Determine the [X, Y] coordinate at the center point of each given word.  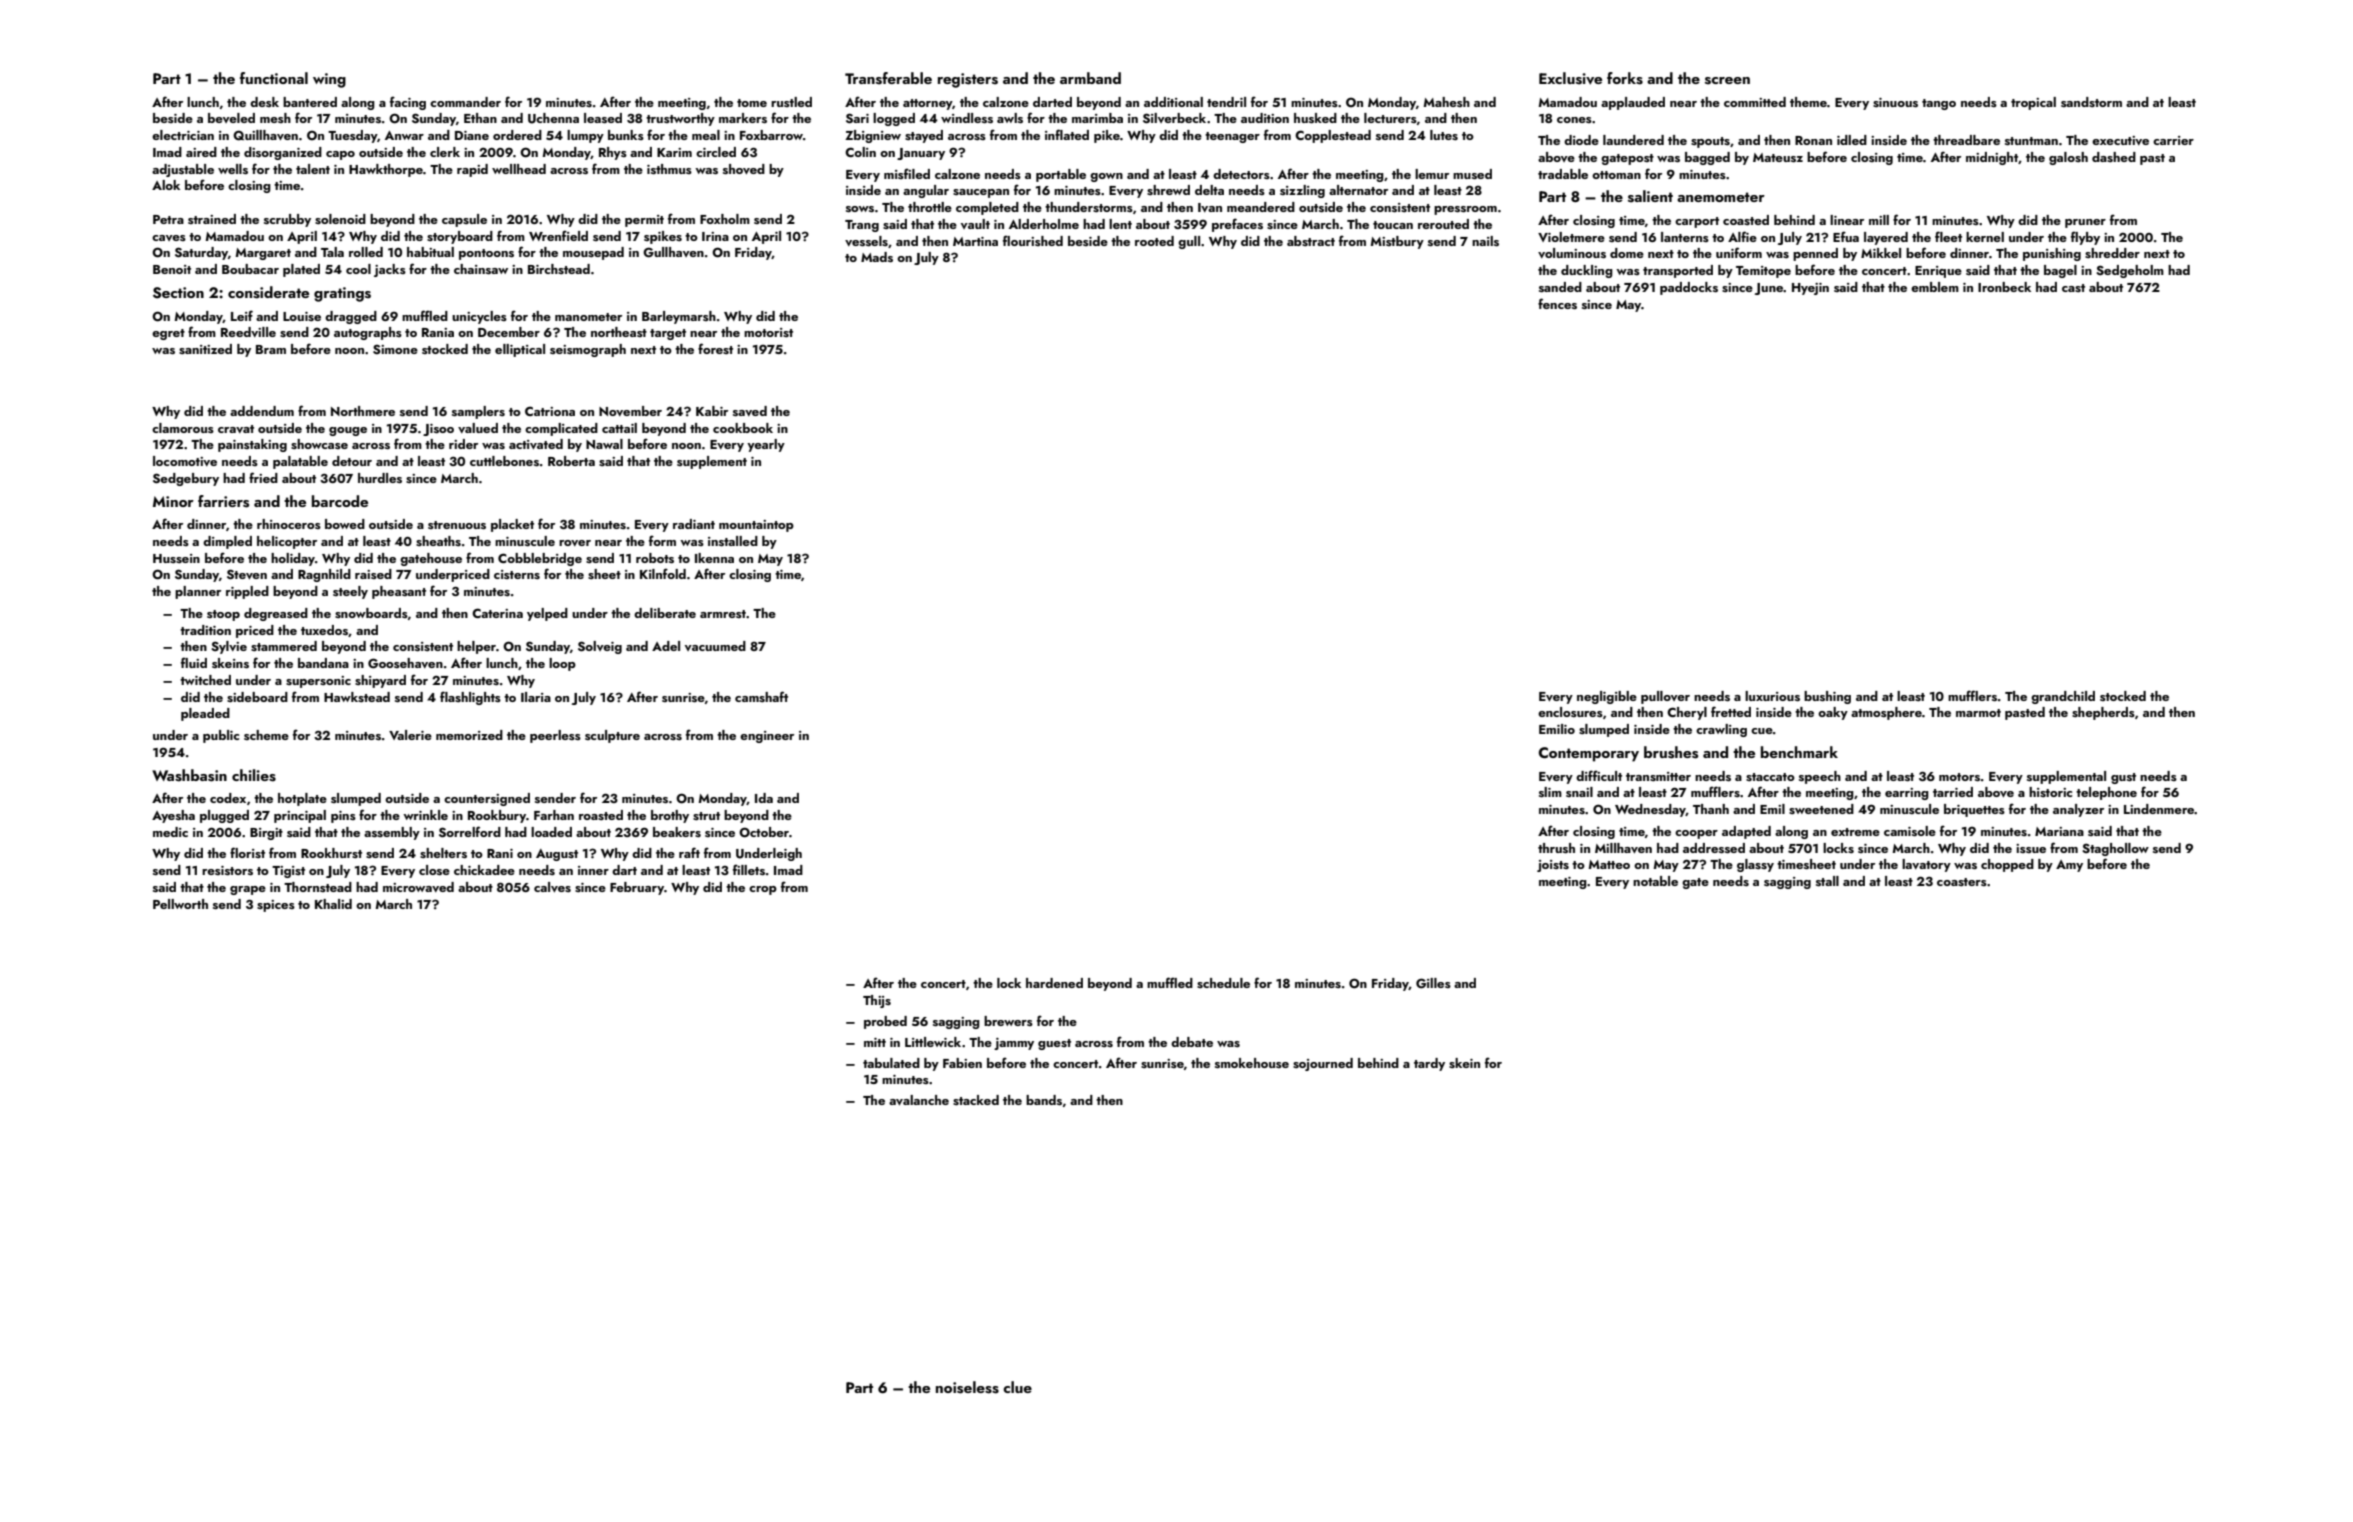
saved [750, 411]
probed [885, 1022]
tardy [1429, 1064]
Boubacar [250, 269]
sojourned [1323, 1064]
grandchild [2063, 697]
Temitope [1763, 272]
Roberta [571, 461]
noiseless [967, 1387]
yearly [766, 445]
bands [1044, 1100]
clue [1017, 1387]
